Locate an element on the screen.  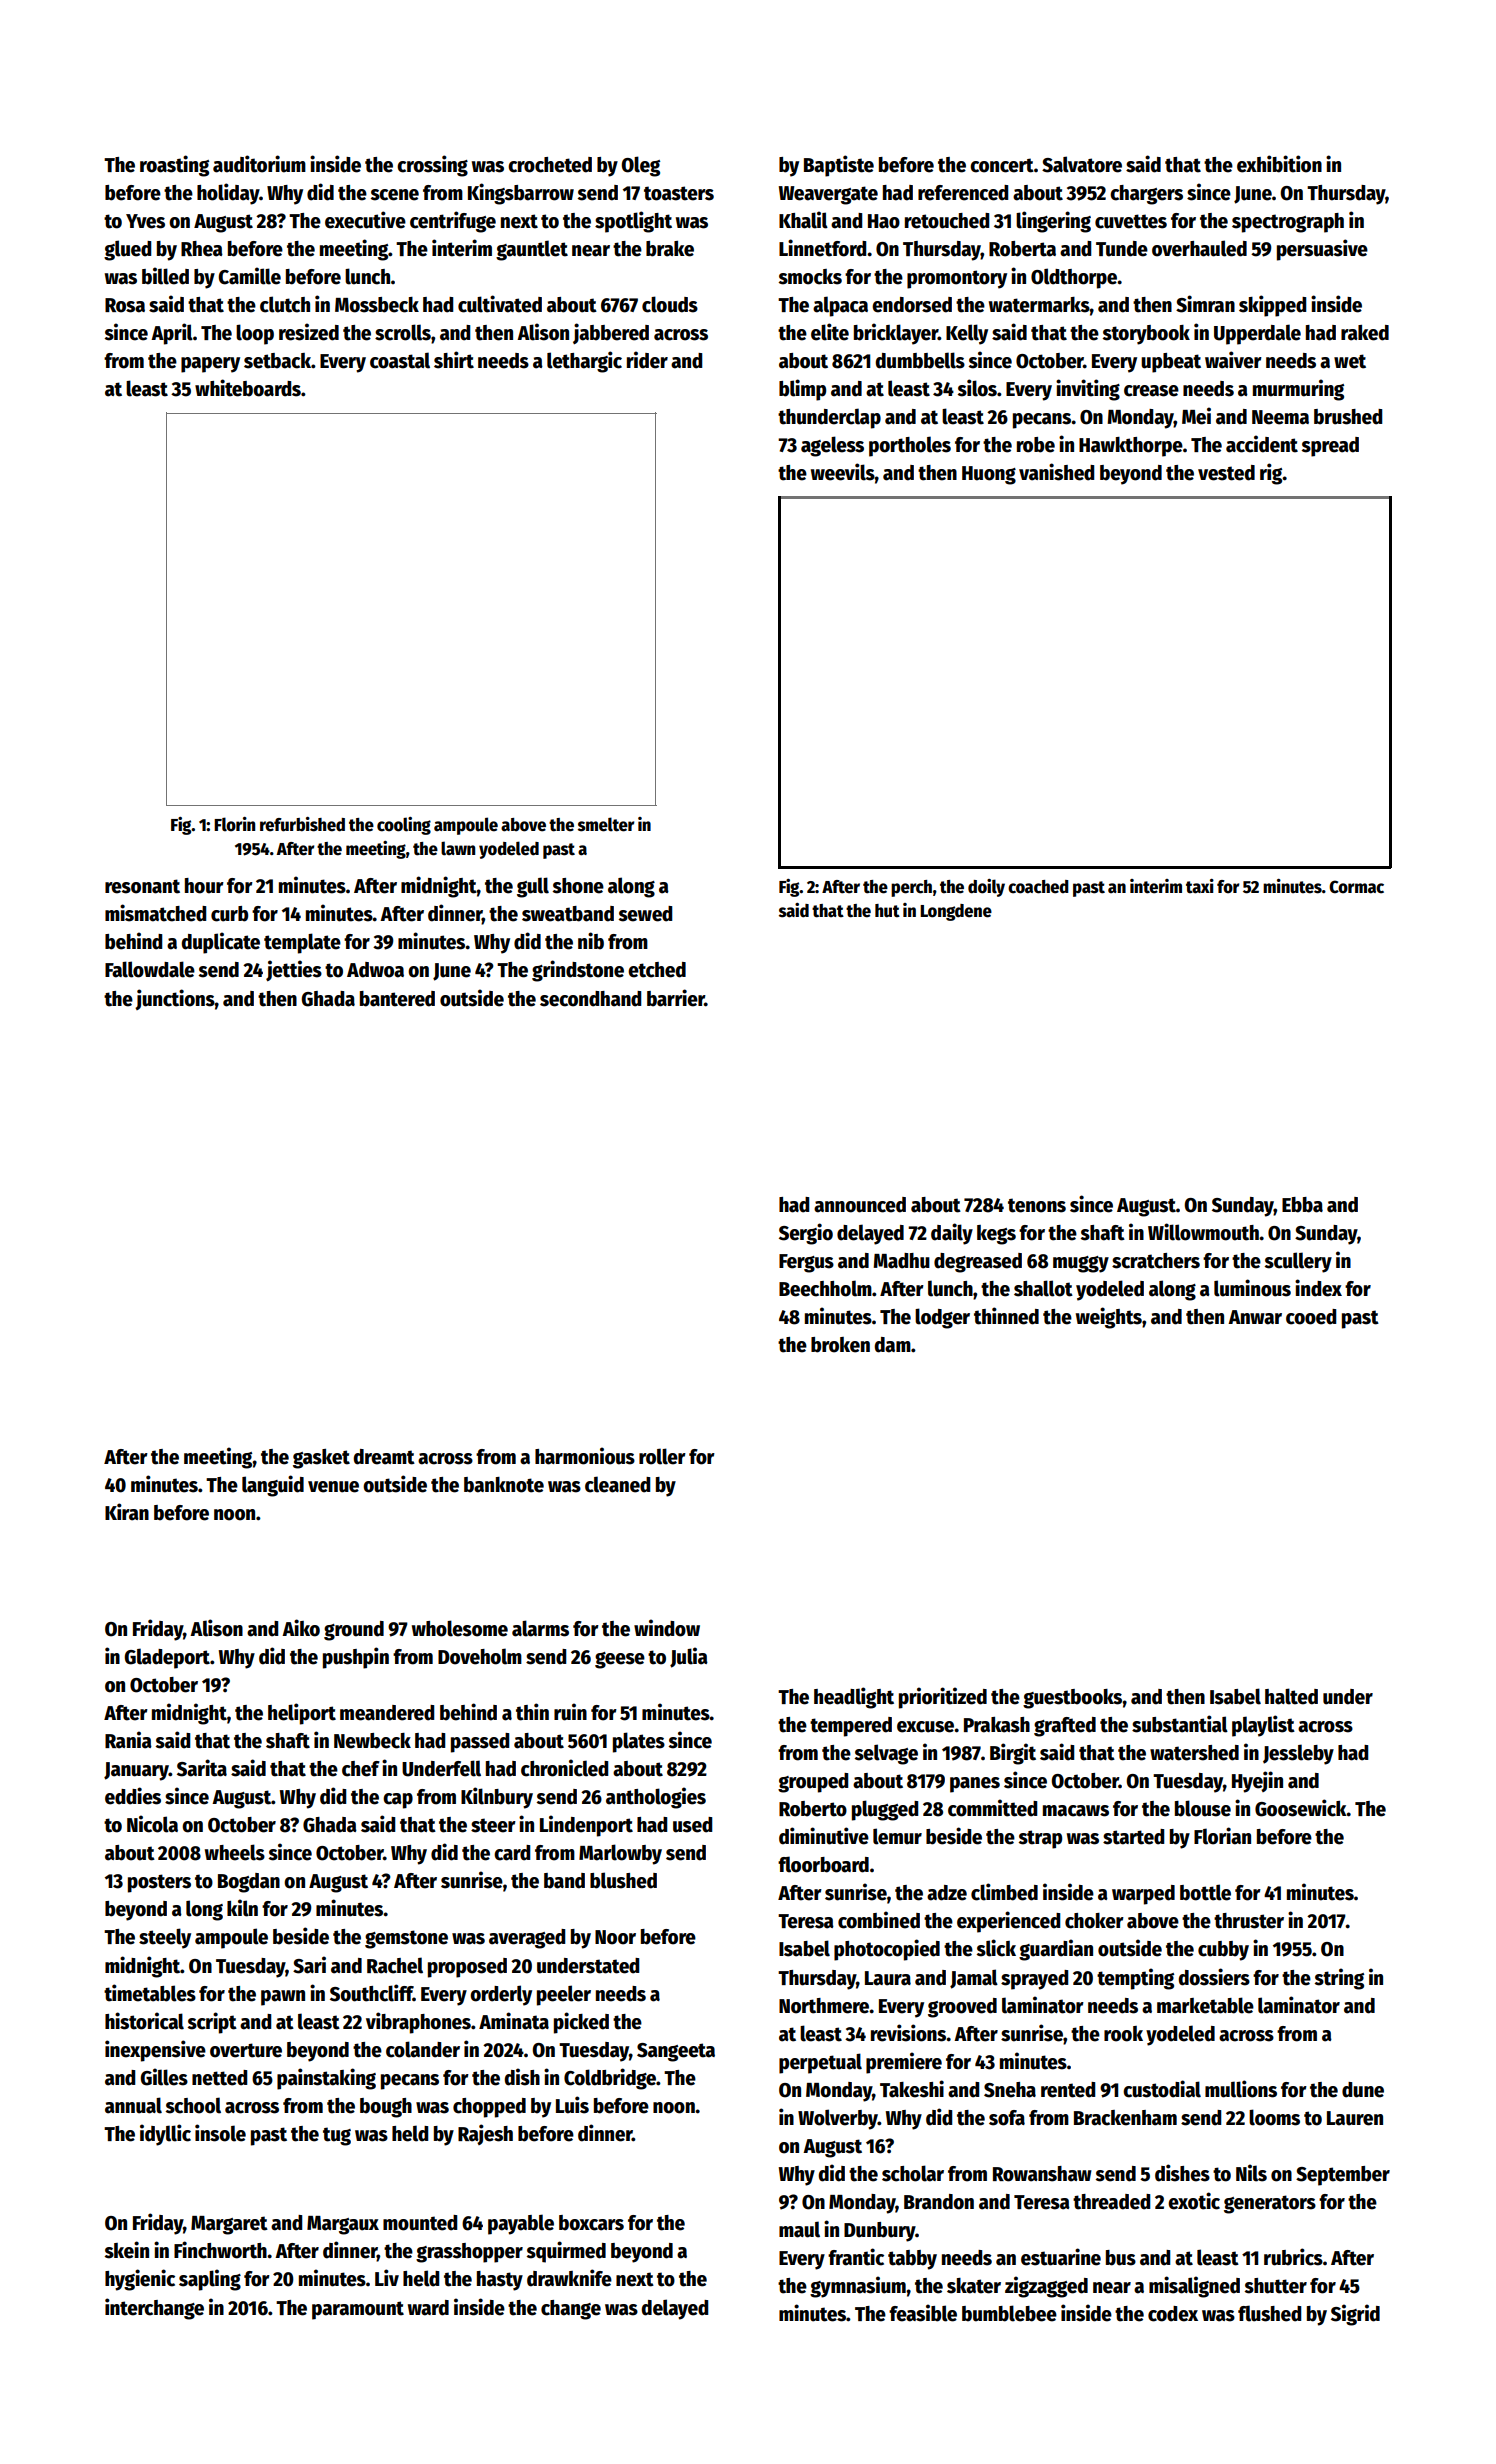
vibraphones is located at coordinates (418, 2023).
